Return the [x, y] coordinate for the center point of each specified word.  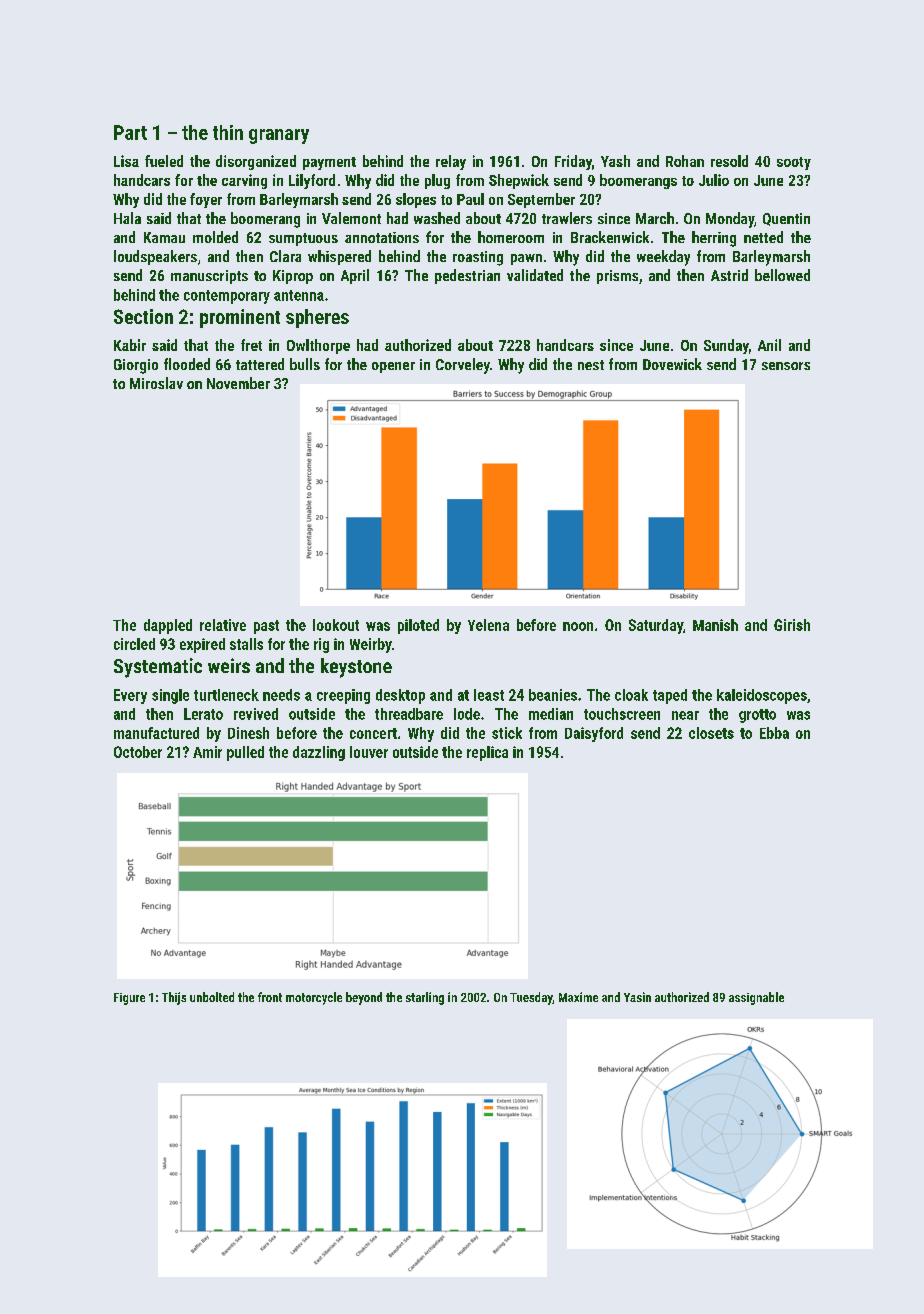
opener [393, 367]
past [266, 627]
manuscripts [209, 277]
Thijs [174, 998]
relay [451, 162]
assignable [756, 998]
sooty [794, 163]
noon [578, 626]
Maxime [578, 997]
